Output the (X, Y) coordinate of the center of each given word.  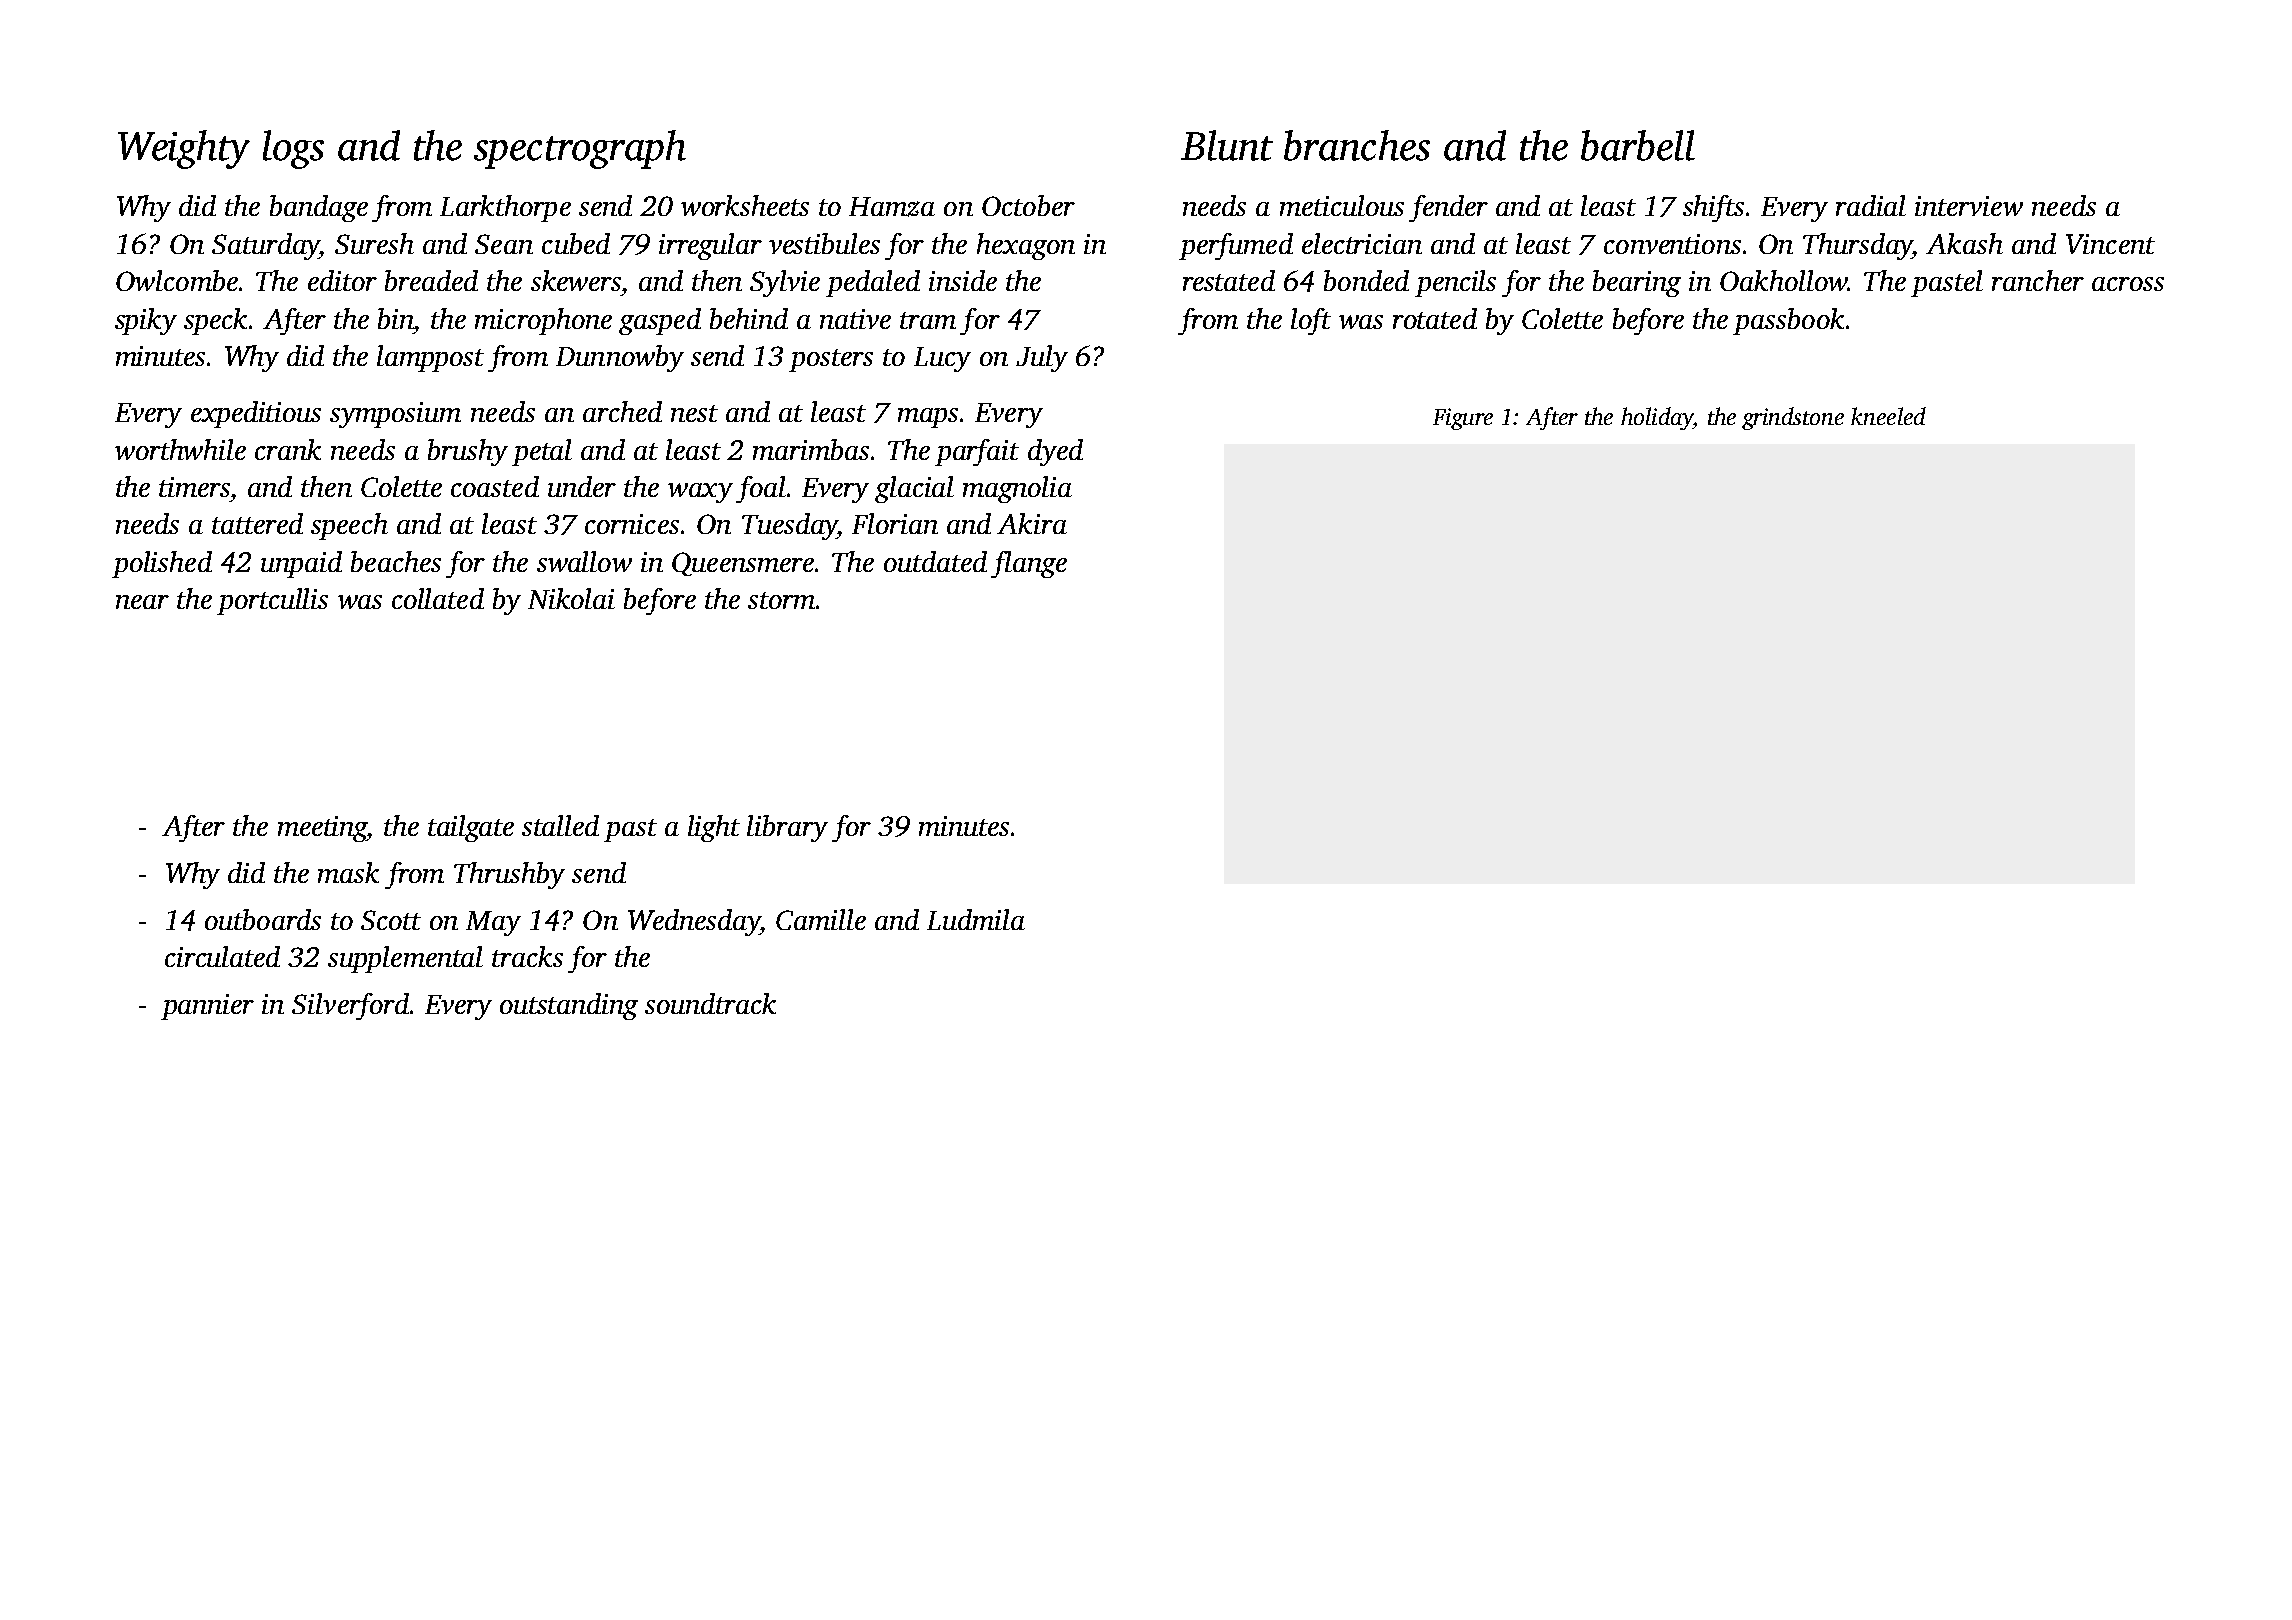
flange (1029, 564)
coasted (495, 486)
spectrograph (580, 149)
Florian (895, 523)
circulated (222, 956)
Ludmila (976, 919)
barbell (1638, 145)
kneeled (1888, 416)
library (787, 828)
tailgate (471, 828)
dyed (1055, 452)
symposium (395, 415)
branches (1357, 145)
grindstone (1793, 418)
